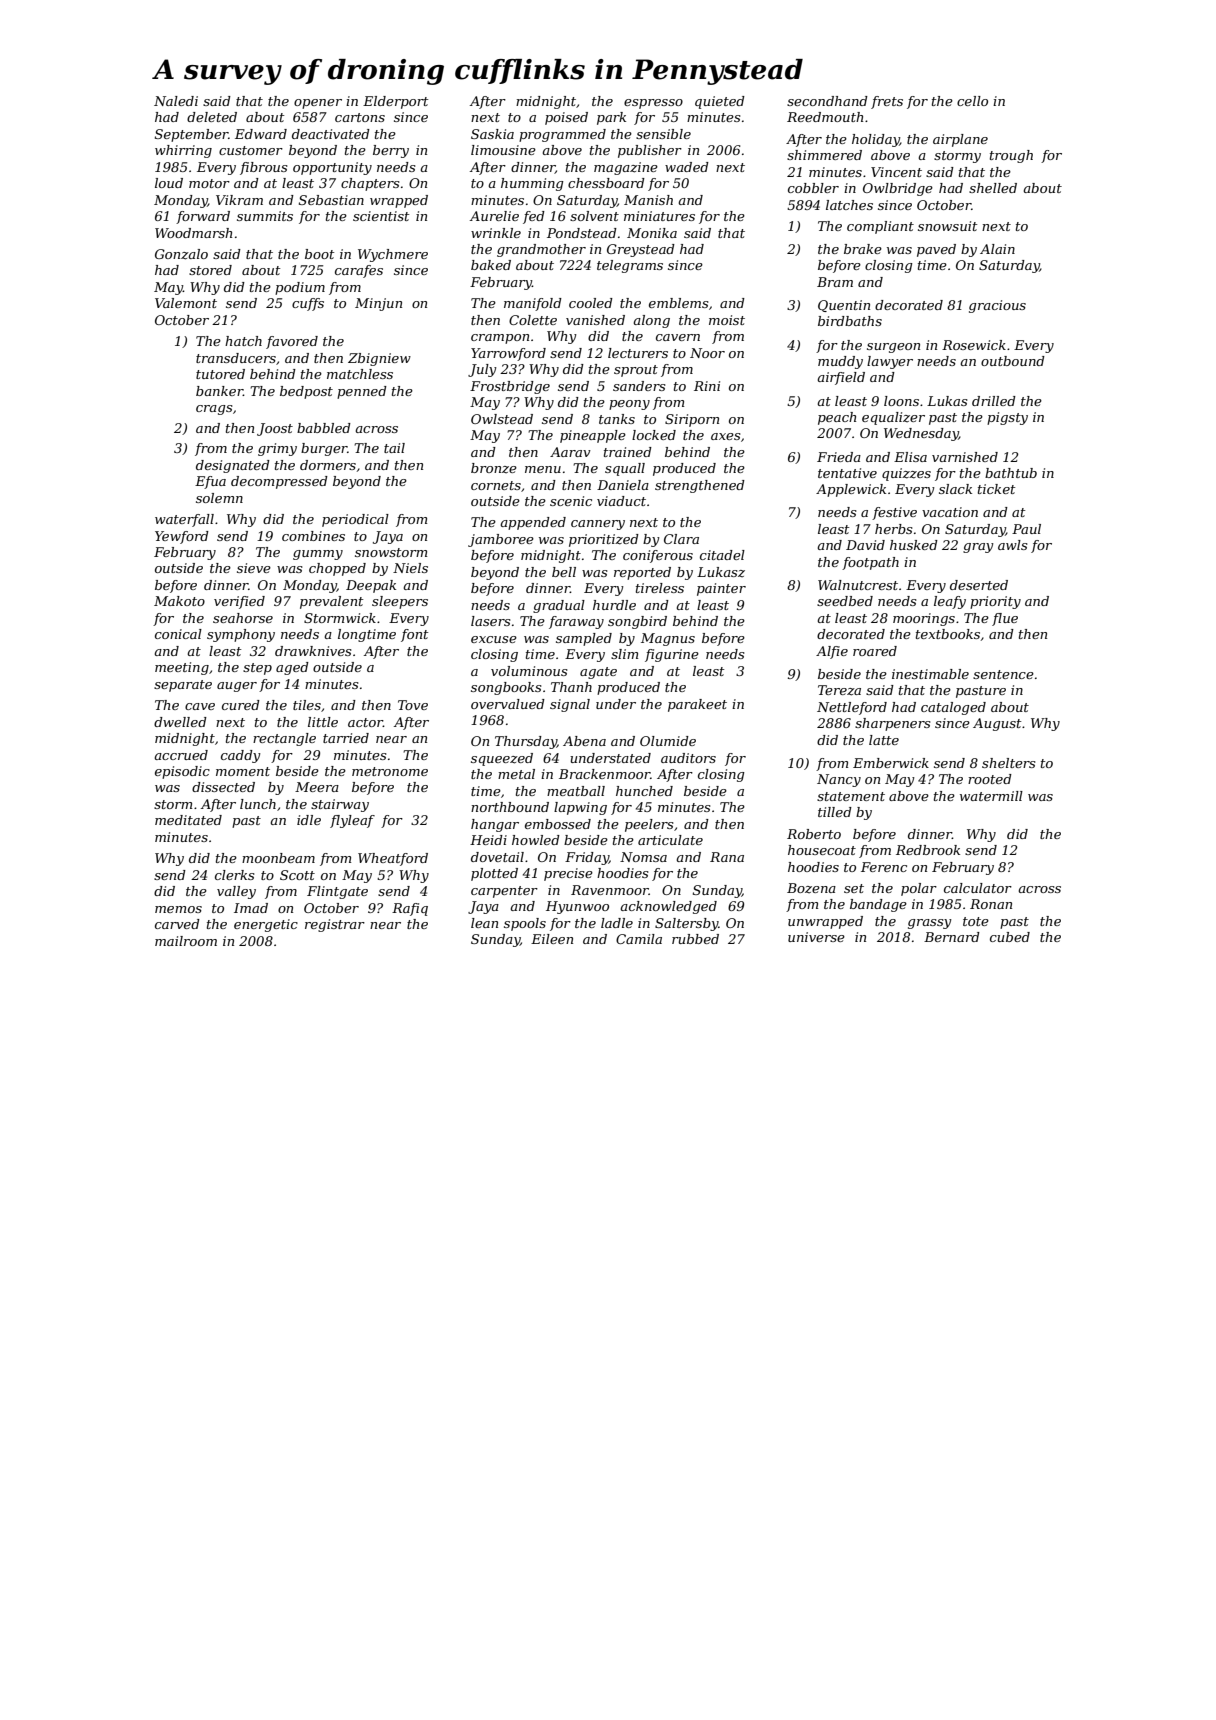 Image resolution: width=1216 pixels, height=1720 pixels. I want to click on pigsty, so click(1007, 418).
